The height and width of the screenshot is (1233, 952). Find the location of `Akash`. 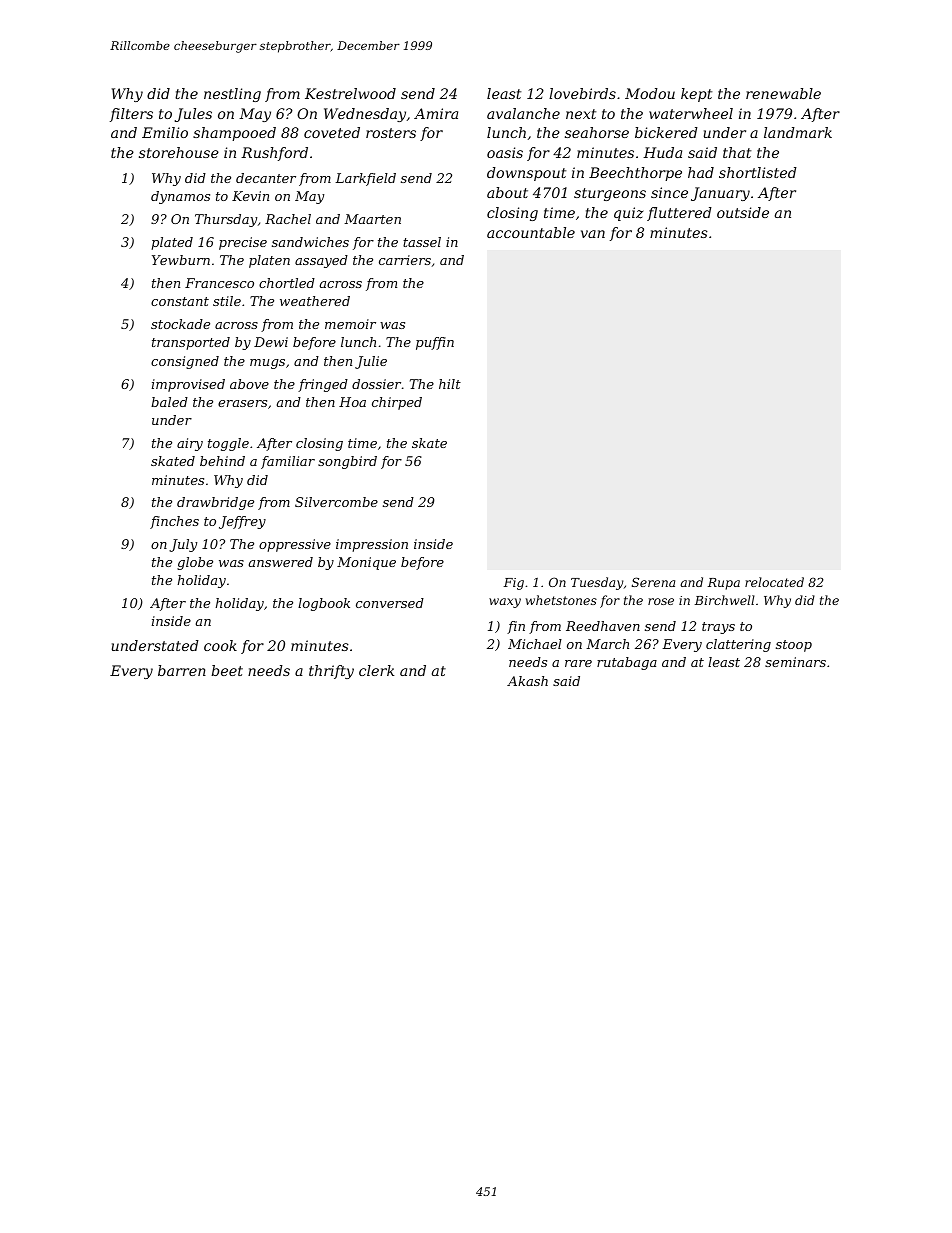

Akash is located at coordinates (527, 681).
